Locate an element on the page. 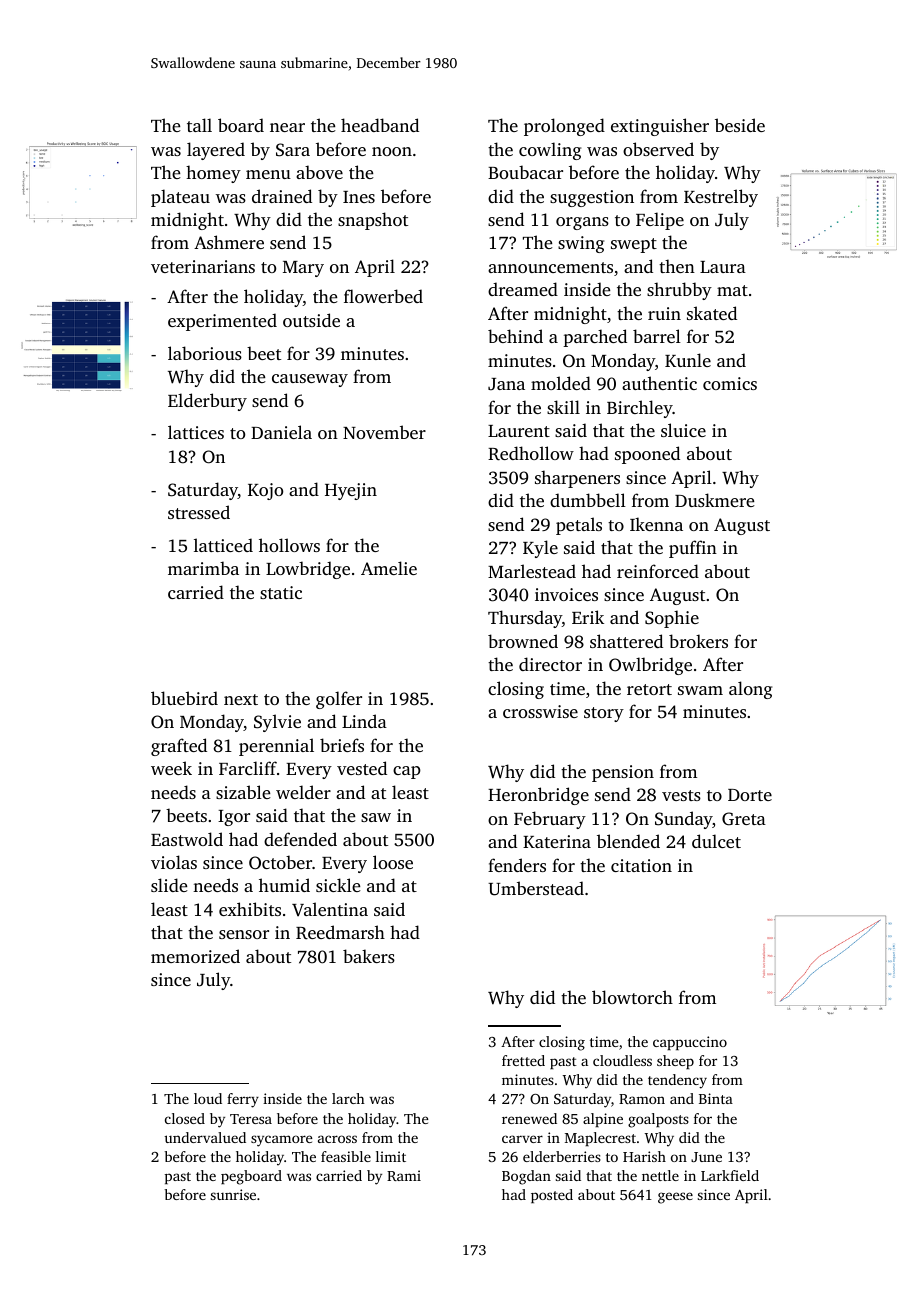  vests is located at coordinates (681, 795).
